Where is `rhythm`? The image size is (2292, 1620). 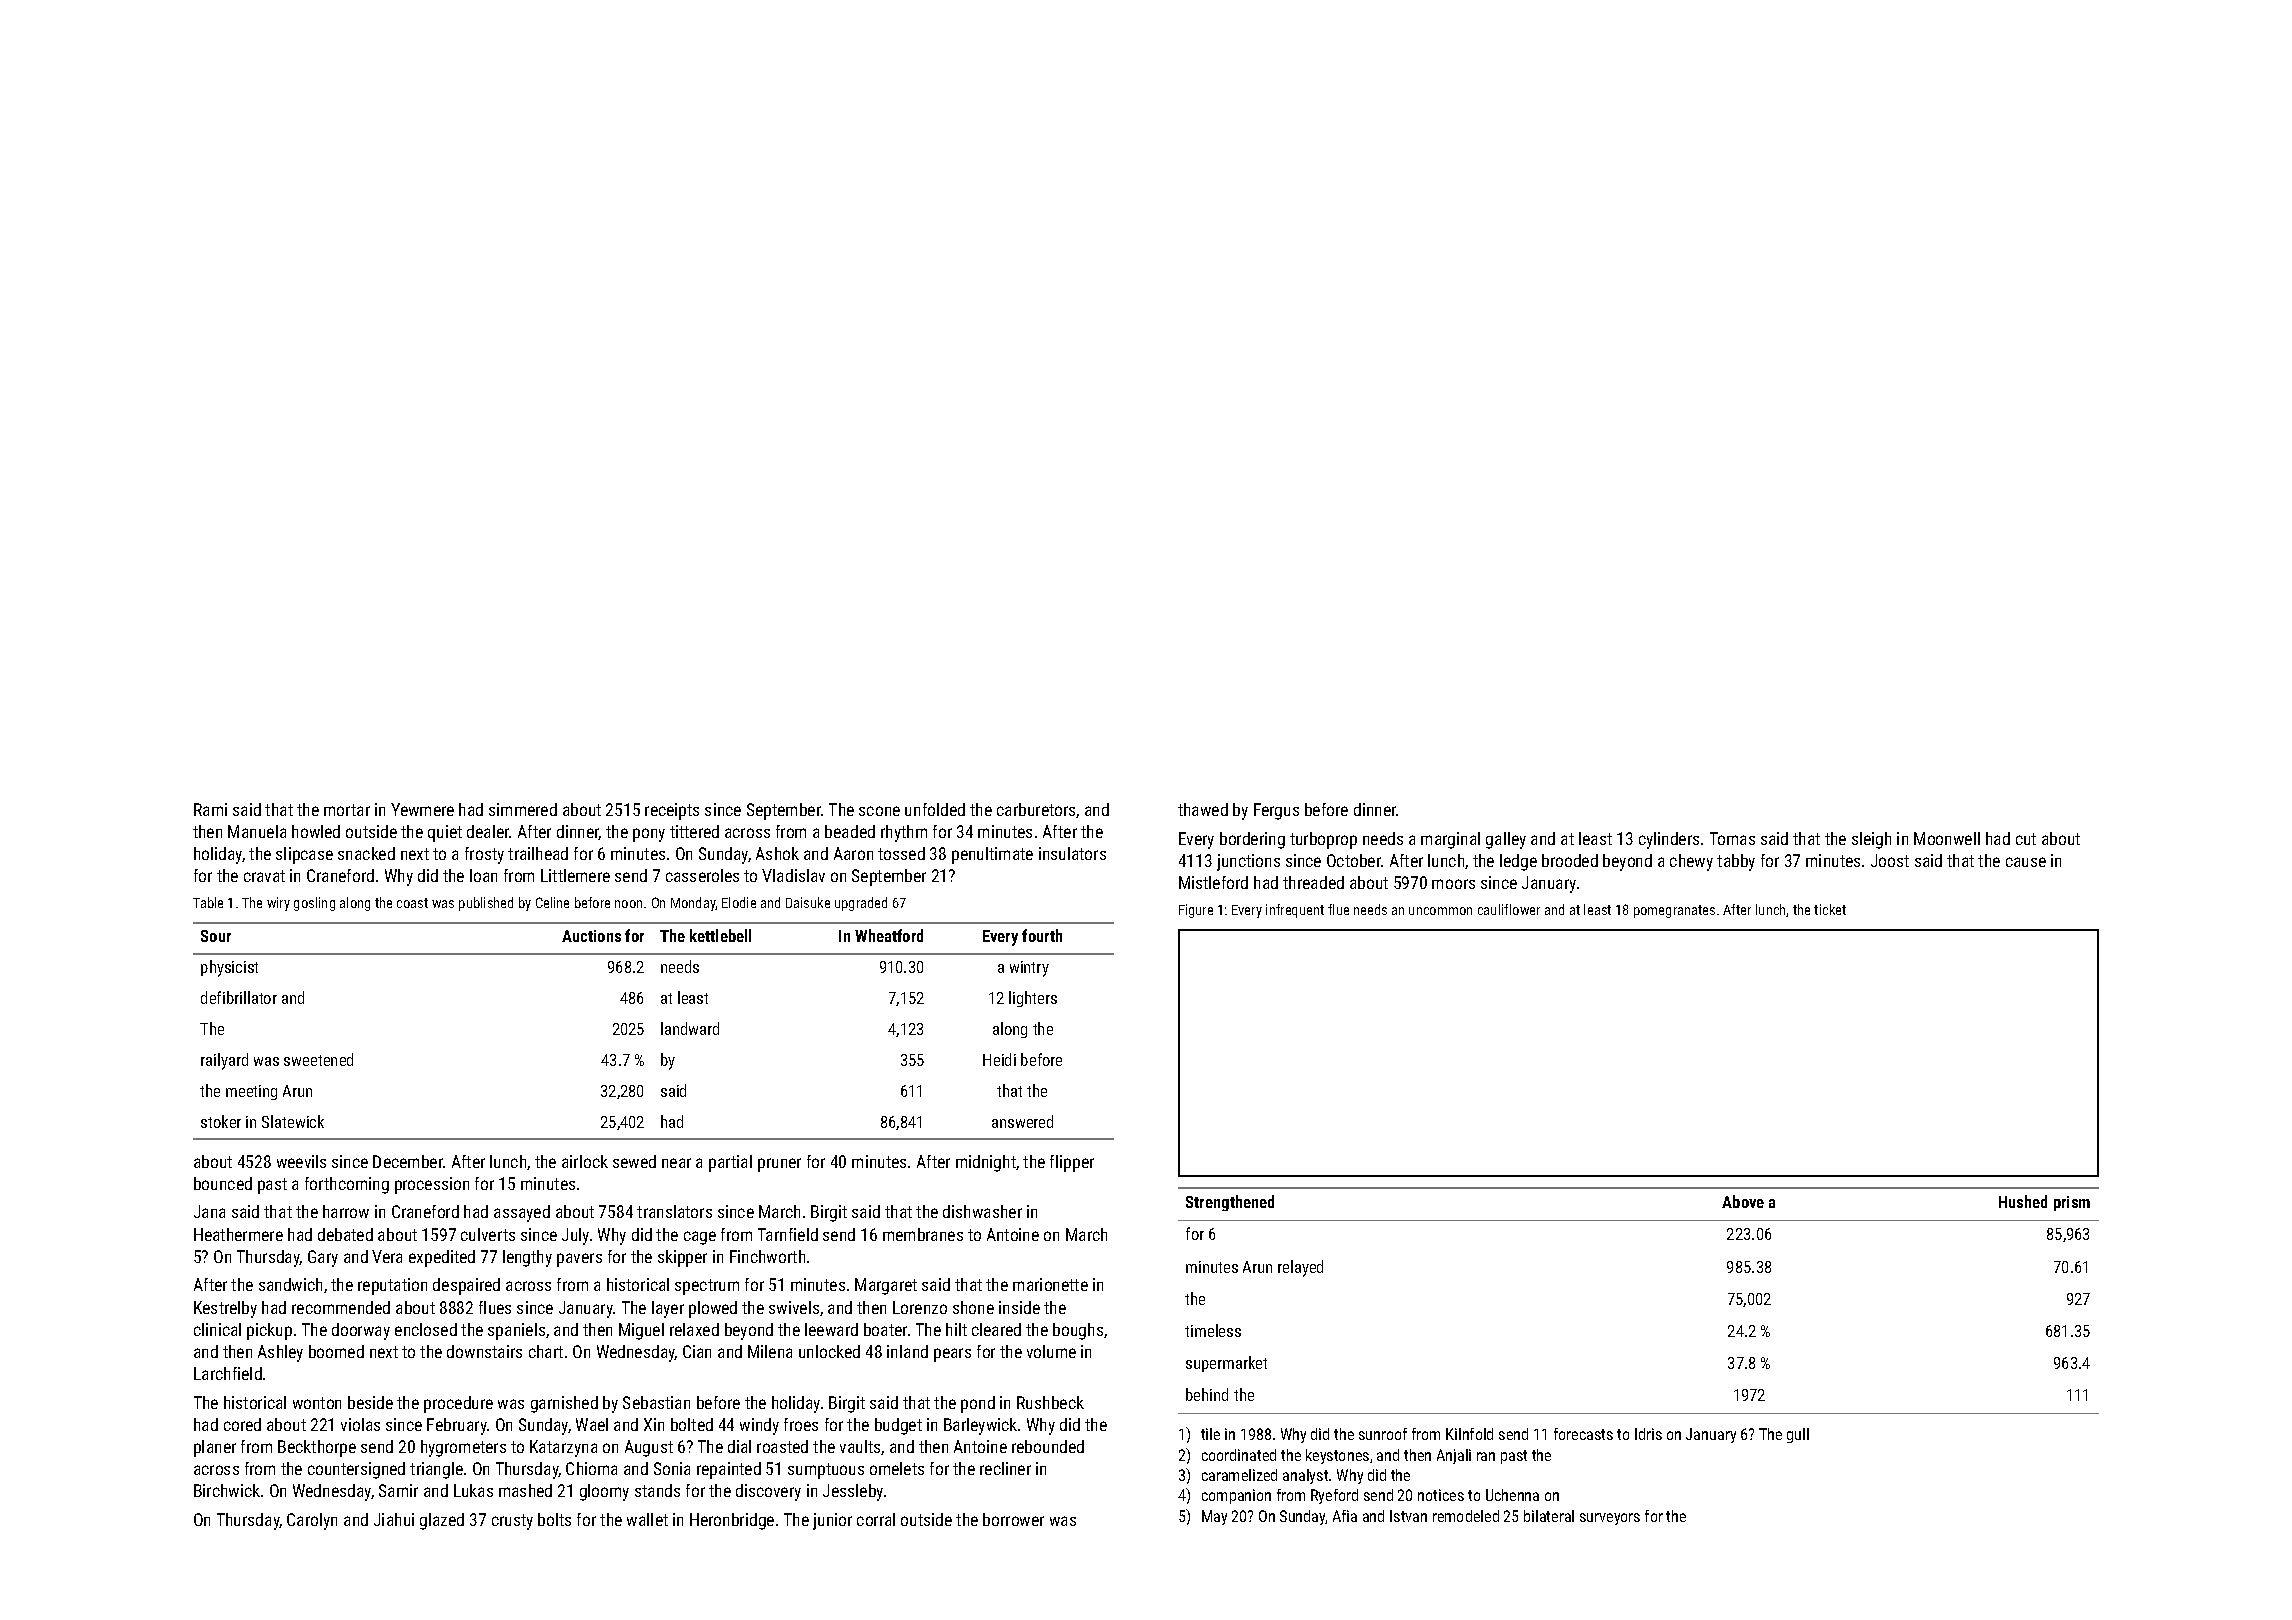
rhythm is located at coordinates (904, 833).
